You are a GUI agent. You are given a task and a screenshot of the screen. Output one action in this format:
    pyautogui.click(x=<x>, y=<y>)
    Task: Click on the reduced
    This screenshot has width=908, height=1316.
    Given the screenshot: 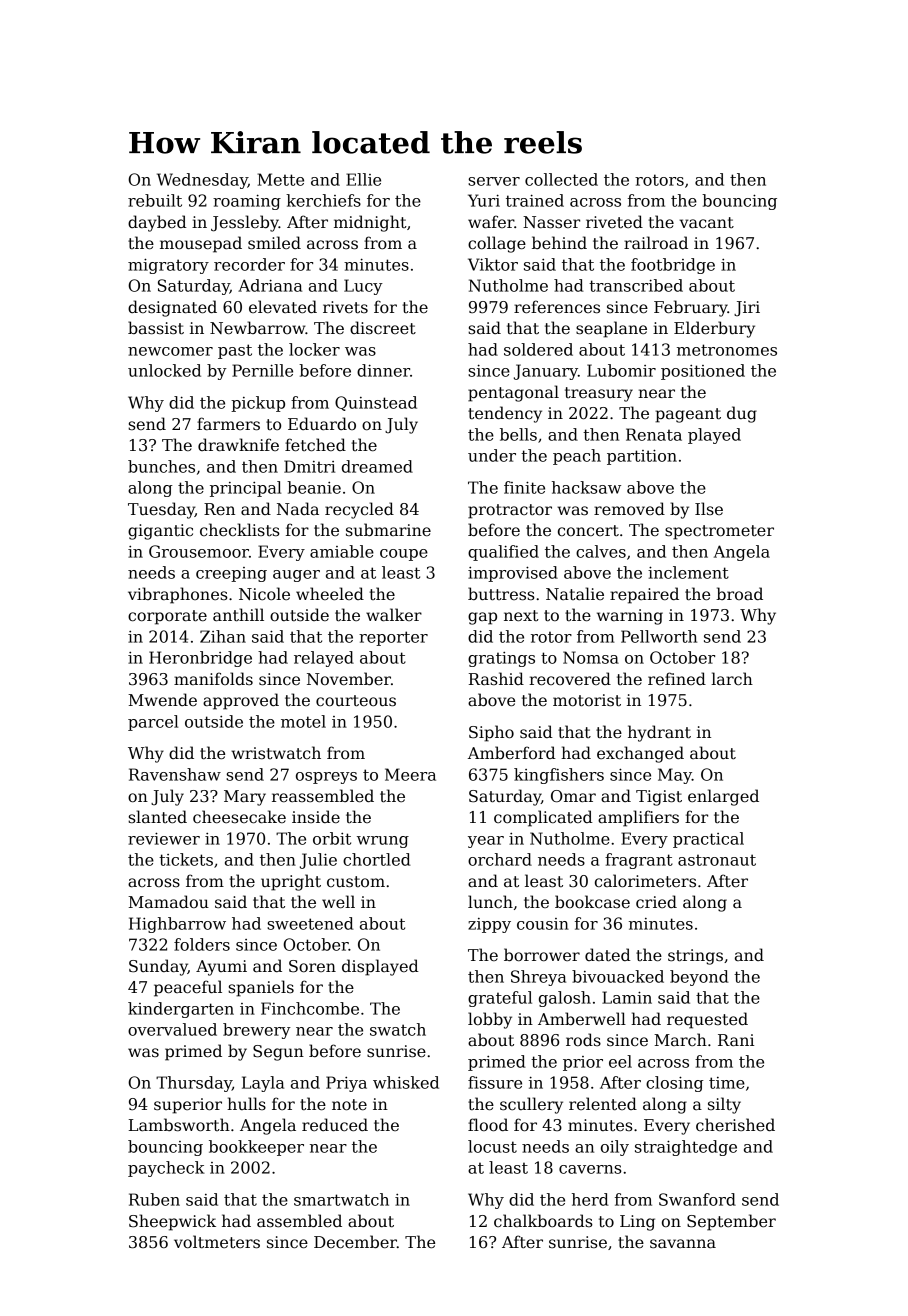 What is the action you would take?
    pyautogui.click(x=335, y=1124)
